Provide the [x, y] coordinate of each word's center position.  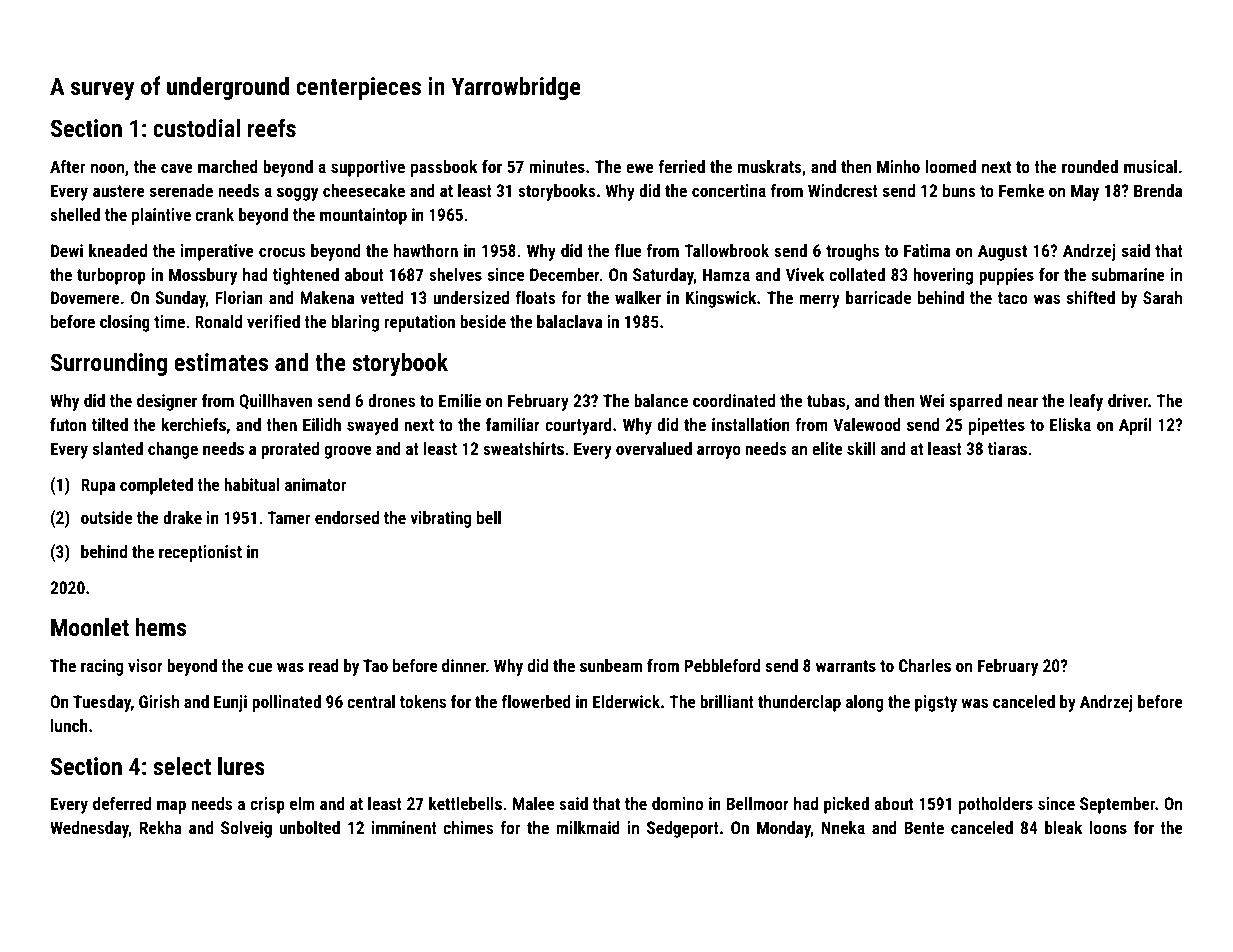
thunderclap [799, 703]
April [1135, 426]
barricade [878, 297]
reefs [272, 127]
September [1117, 805]
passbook [444, 168]
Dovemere [85, 297]
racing [102, 667]
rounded [1090, 166]
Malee [533, 803]
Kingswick [721, 299]
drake [182, 517]
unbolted [310, 827]
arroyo [719, 452]
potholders [996, 805]
